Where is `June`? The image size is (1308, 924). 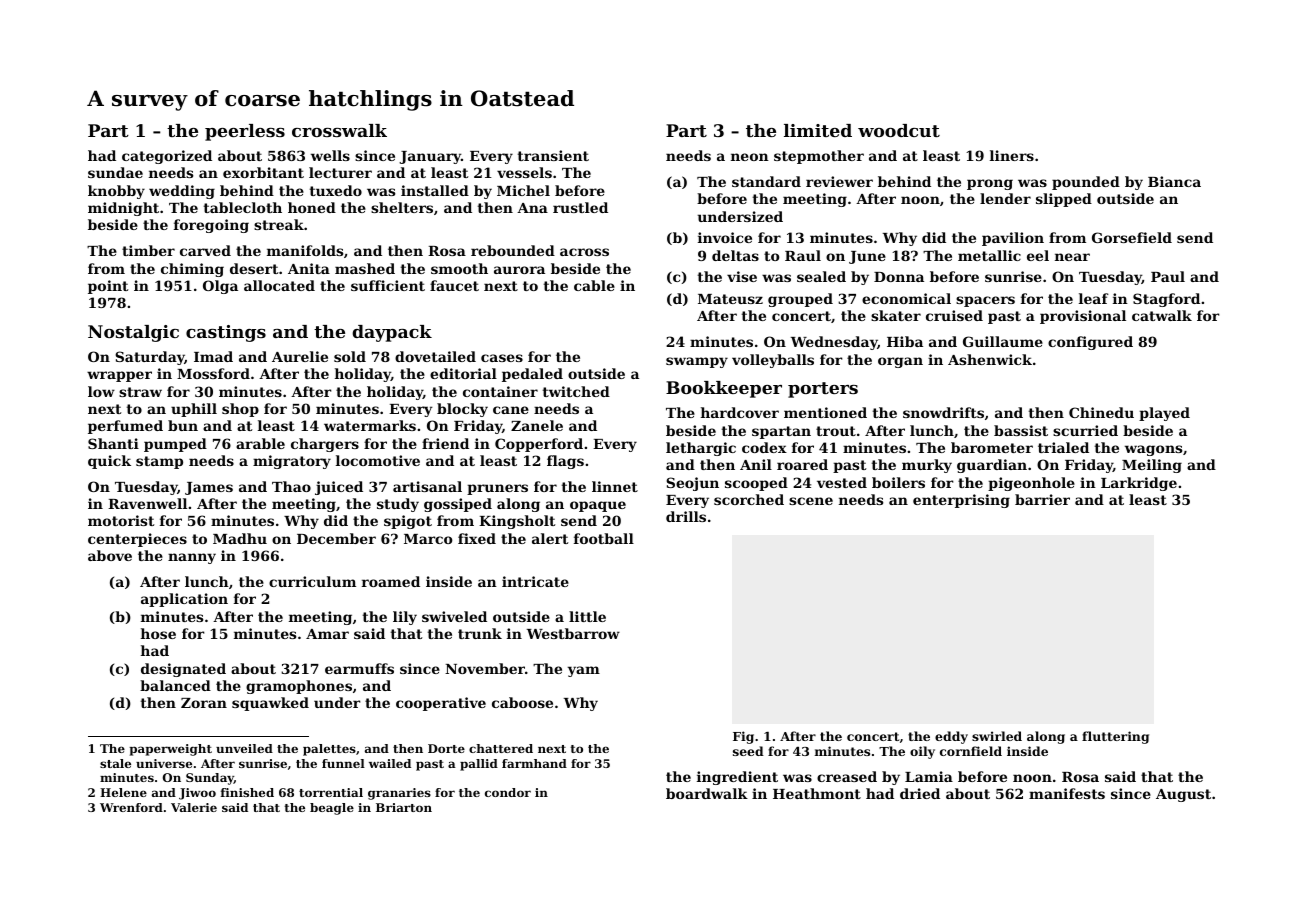 June is located at coordinates (867, 257).
